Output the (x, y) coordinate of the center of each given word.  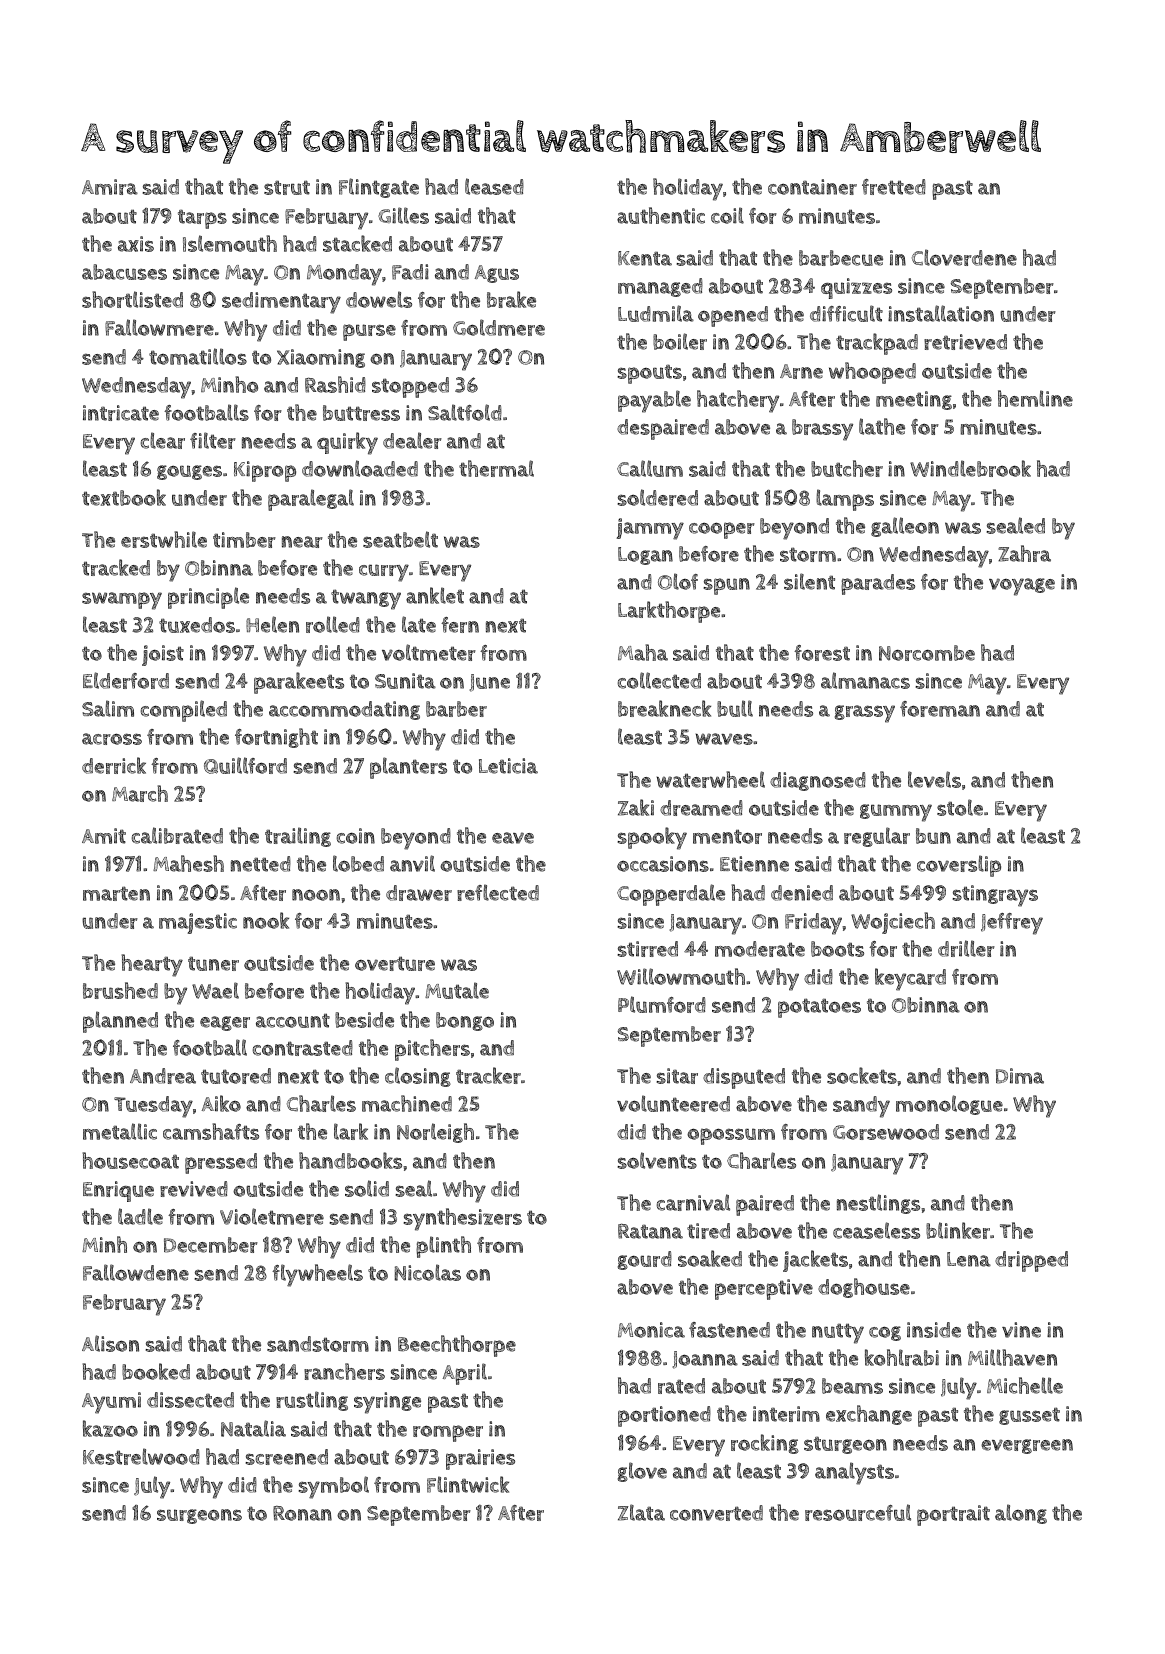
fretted (894, 187)
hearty (152, 965)
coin (356, 836)
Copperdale (671, 895)
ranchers (344, 1371)
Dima (1020, 1076)
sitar (677, 1076)
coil (727, 215)
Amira (110, 187)
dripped (1031, 1261)
